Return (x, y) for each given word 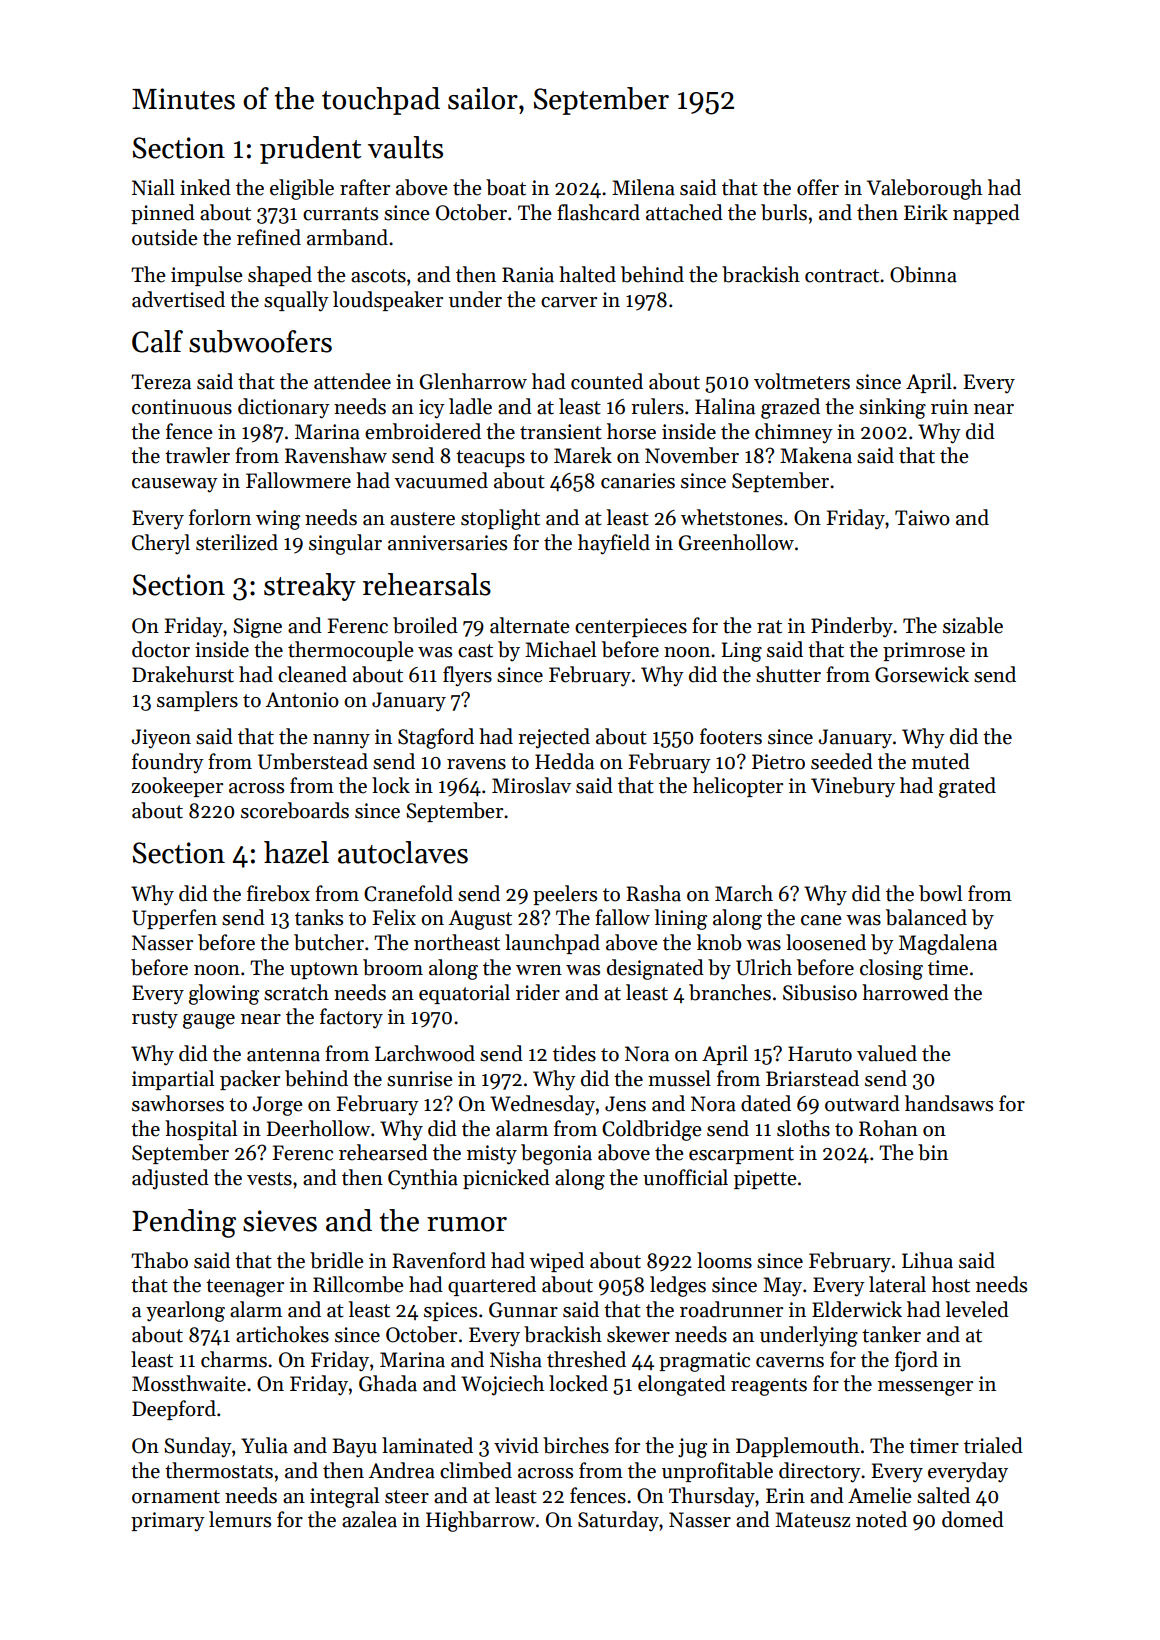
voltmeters (802, 381)
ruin (949, 407)
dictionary (284, 408)
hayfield (614, 544)
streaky (310, 587)
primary (168, 1522)
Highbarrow (480, 1521)
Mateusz (812, 1520)
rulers (657, 406)
